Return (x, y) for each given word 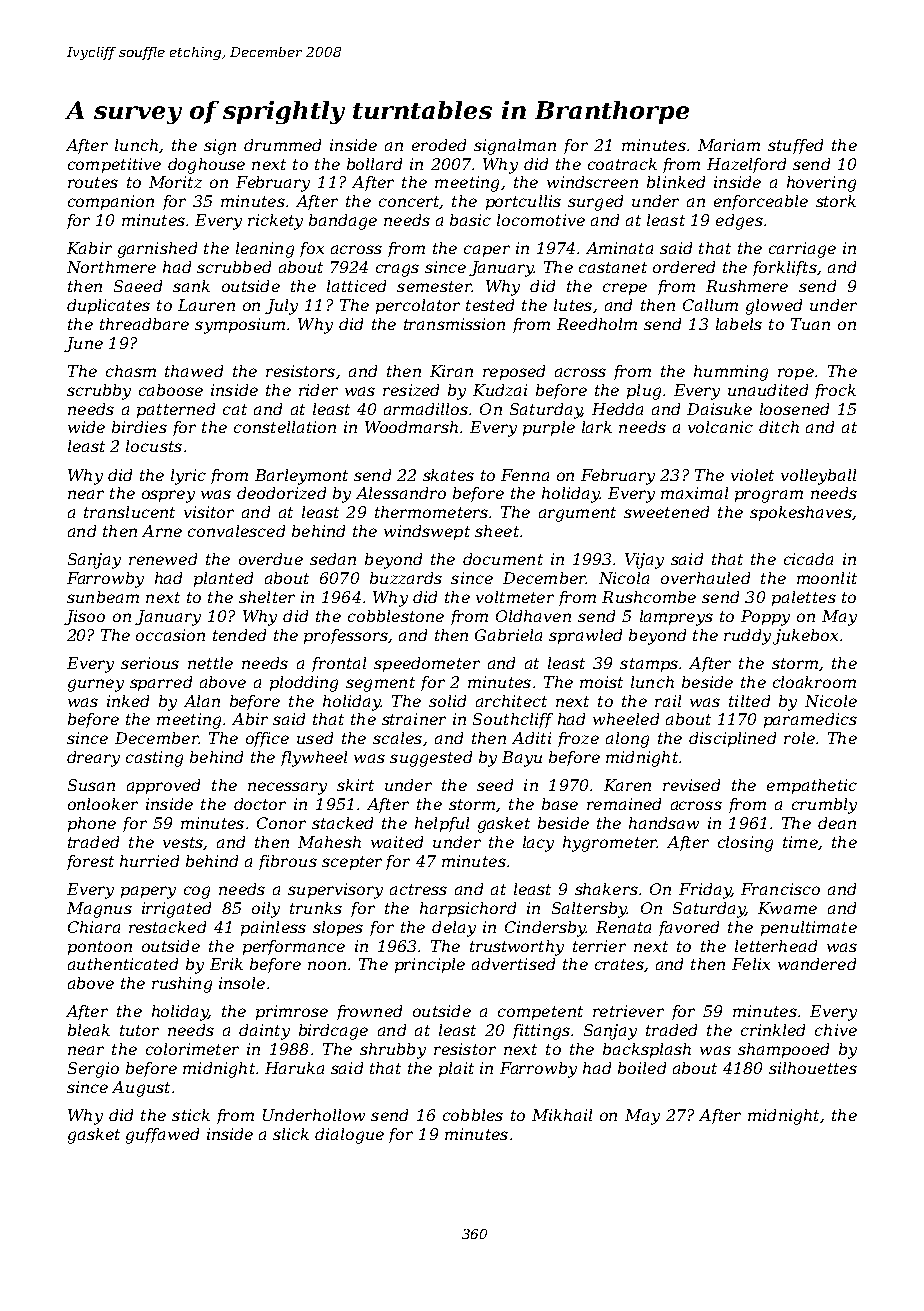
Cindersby (545, 929)
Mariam (729, 145)
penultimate (809, 928)
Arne (162, 531)
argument (577, 514)
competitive (114, 165)
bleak (89, 1030)
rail (668, 701)
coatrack (622, 164)
